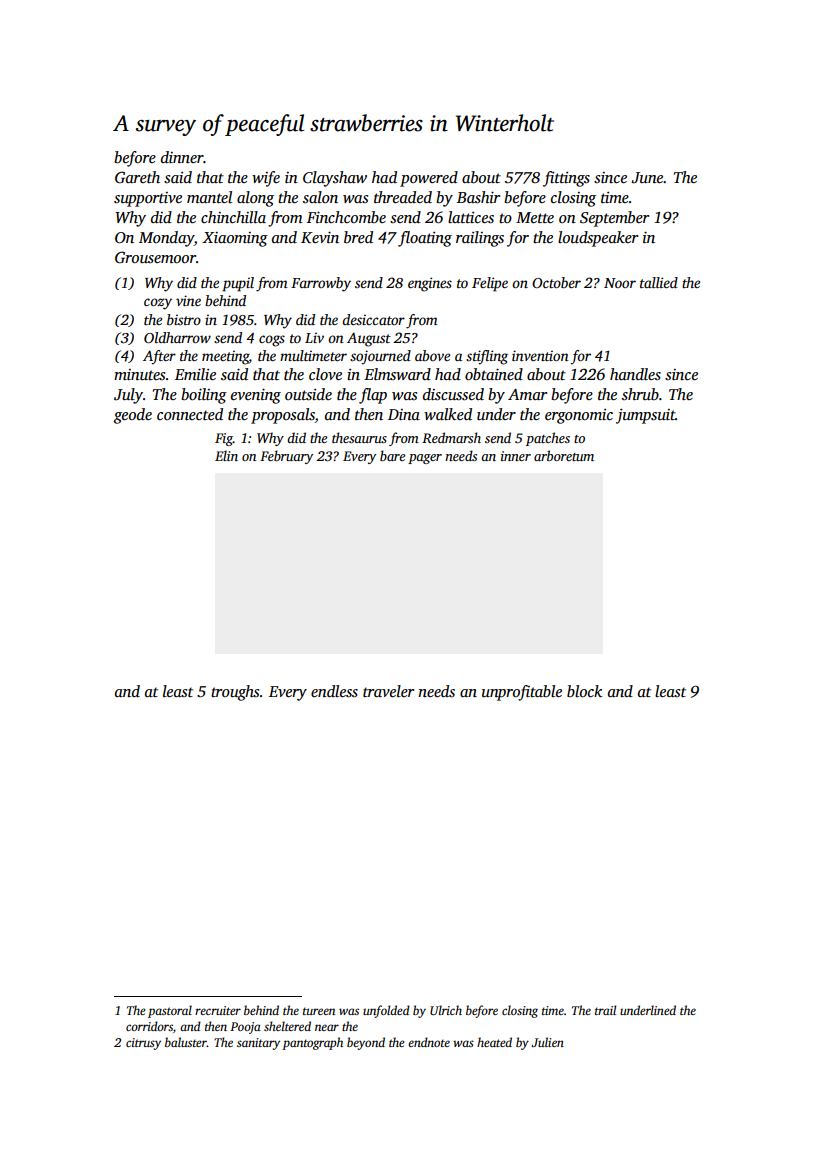 Image resolution: width=818 pixels, height=1161 pixels. I want to click on block, so click(584, 691).
